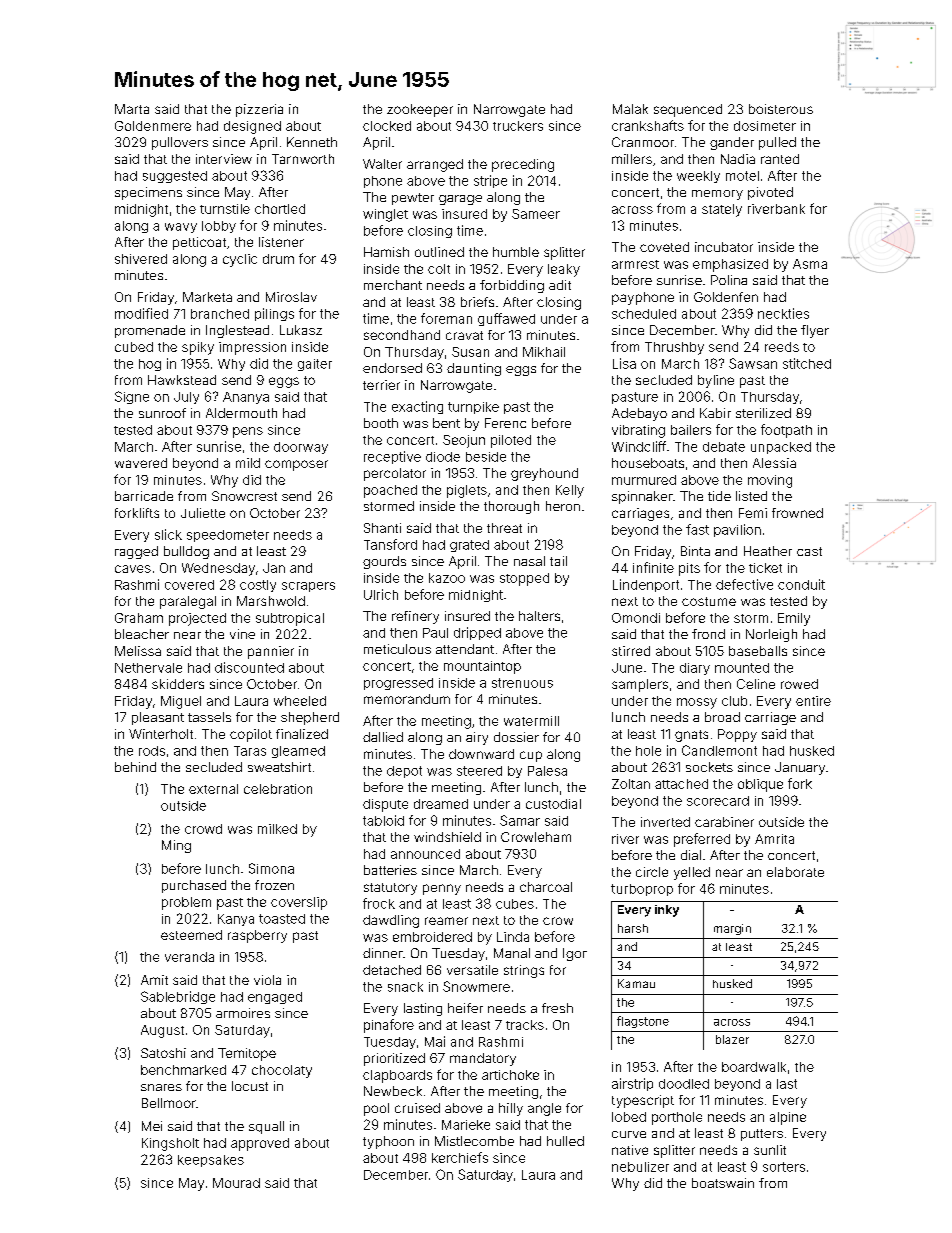 The width and height of the screenshot is (952, 1233). What do you see at coordinates (810, 264) in the screenshot?
I see `Asma` at bounding box center [810, 264].
